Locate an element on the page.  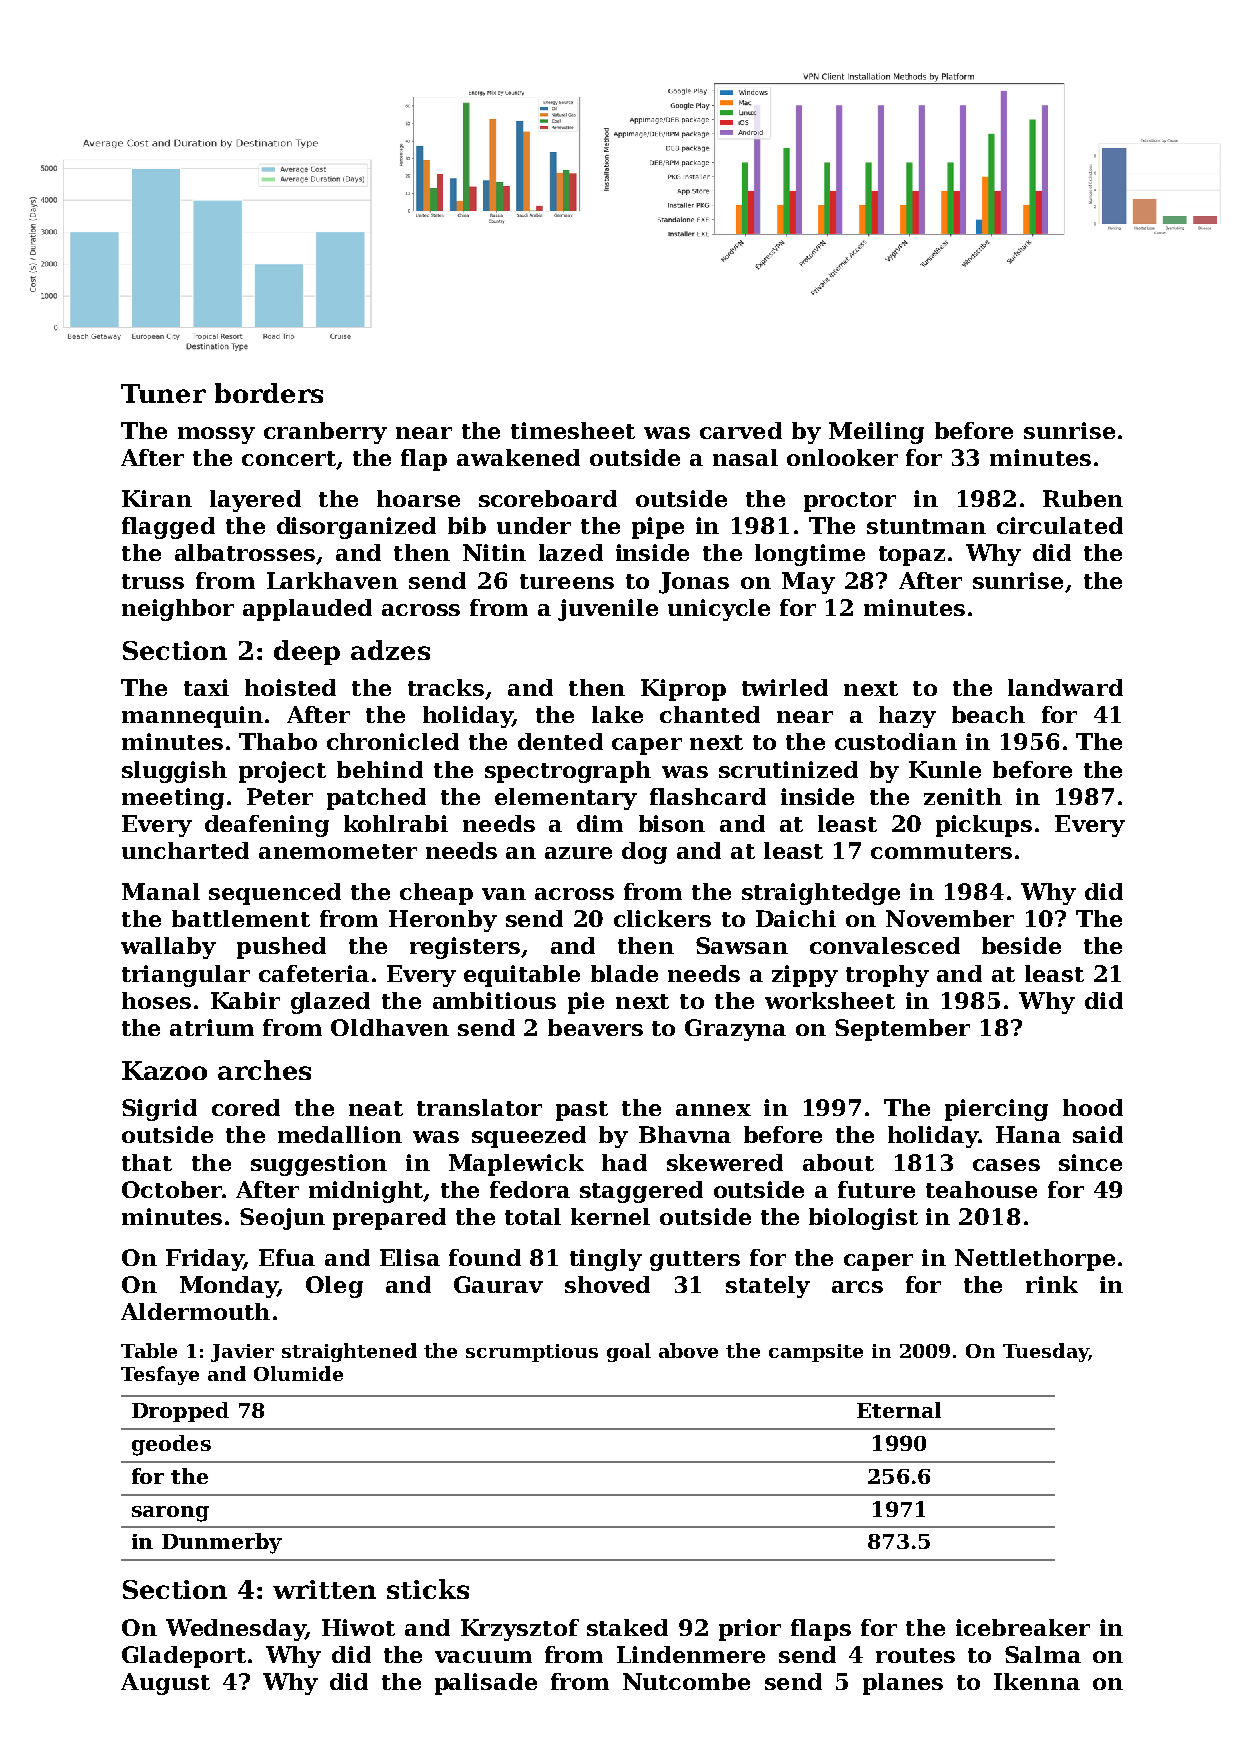
awakened is located at coordinates (518, 457).
